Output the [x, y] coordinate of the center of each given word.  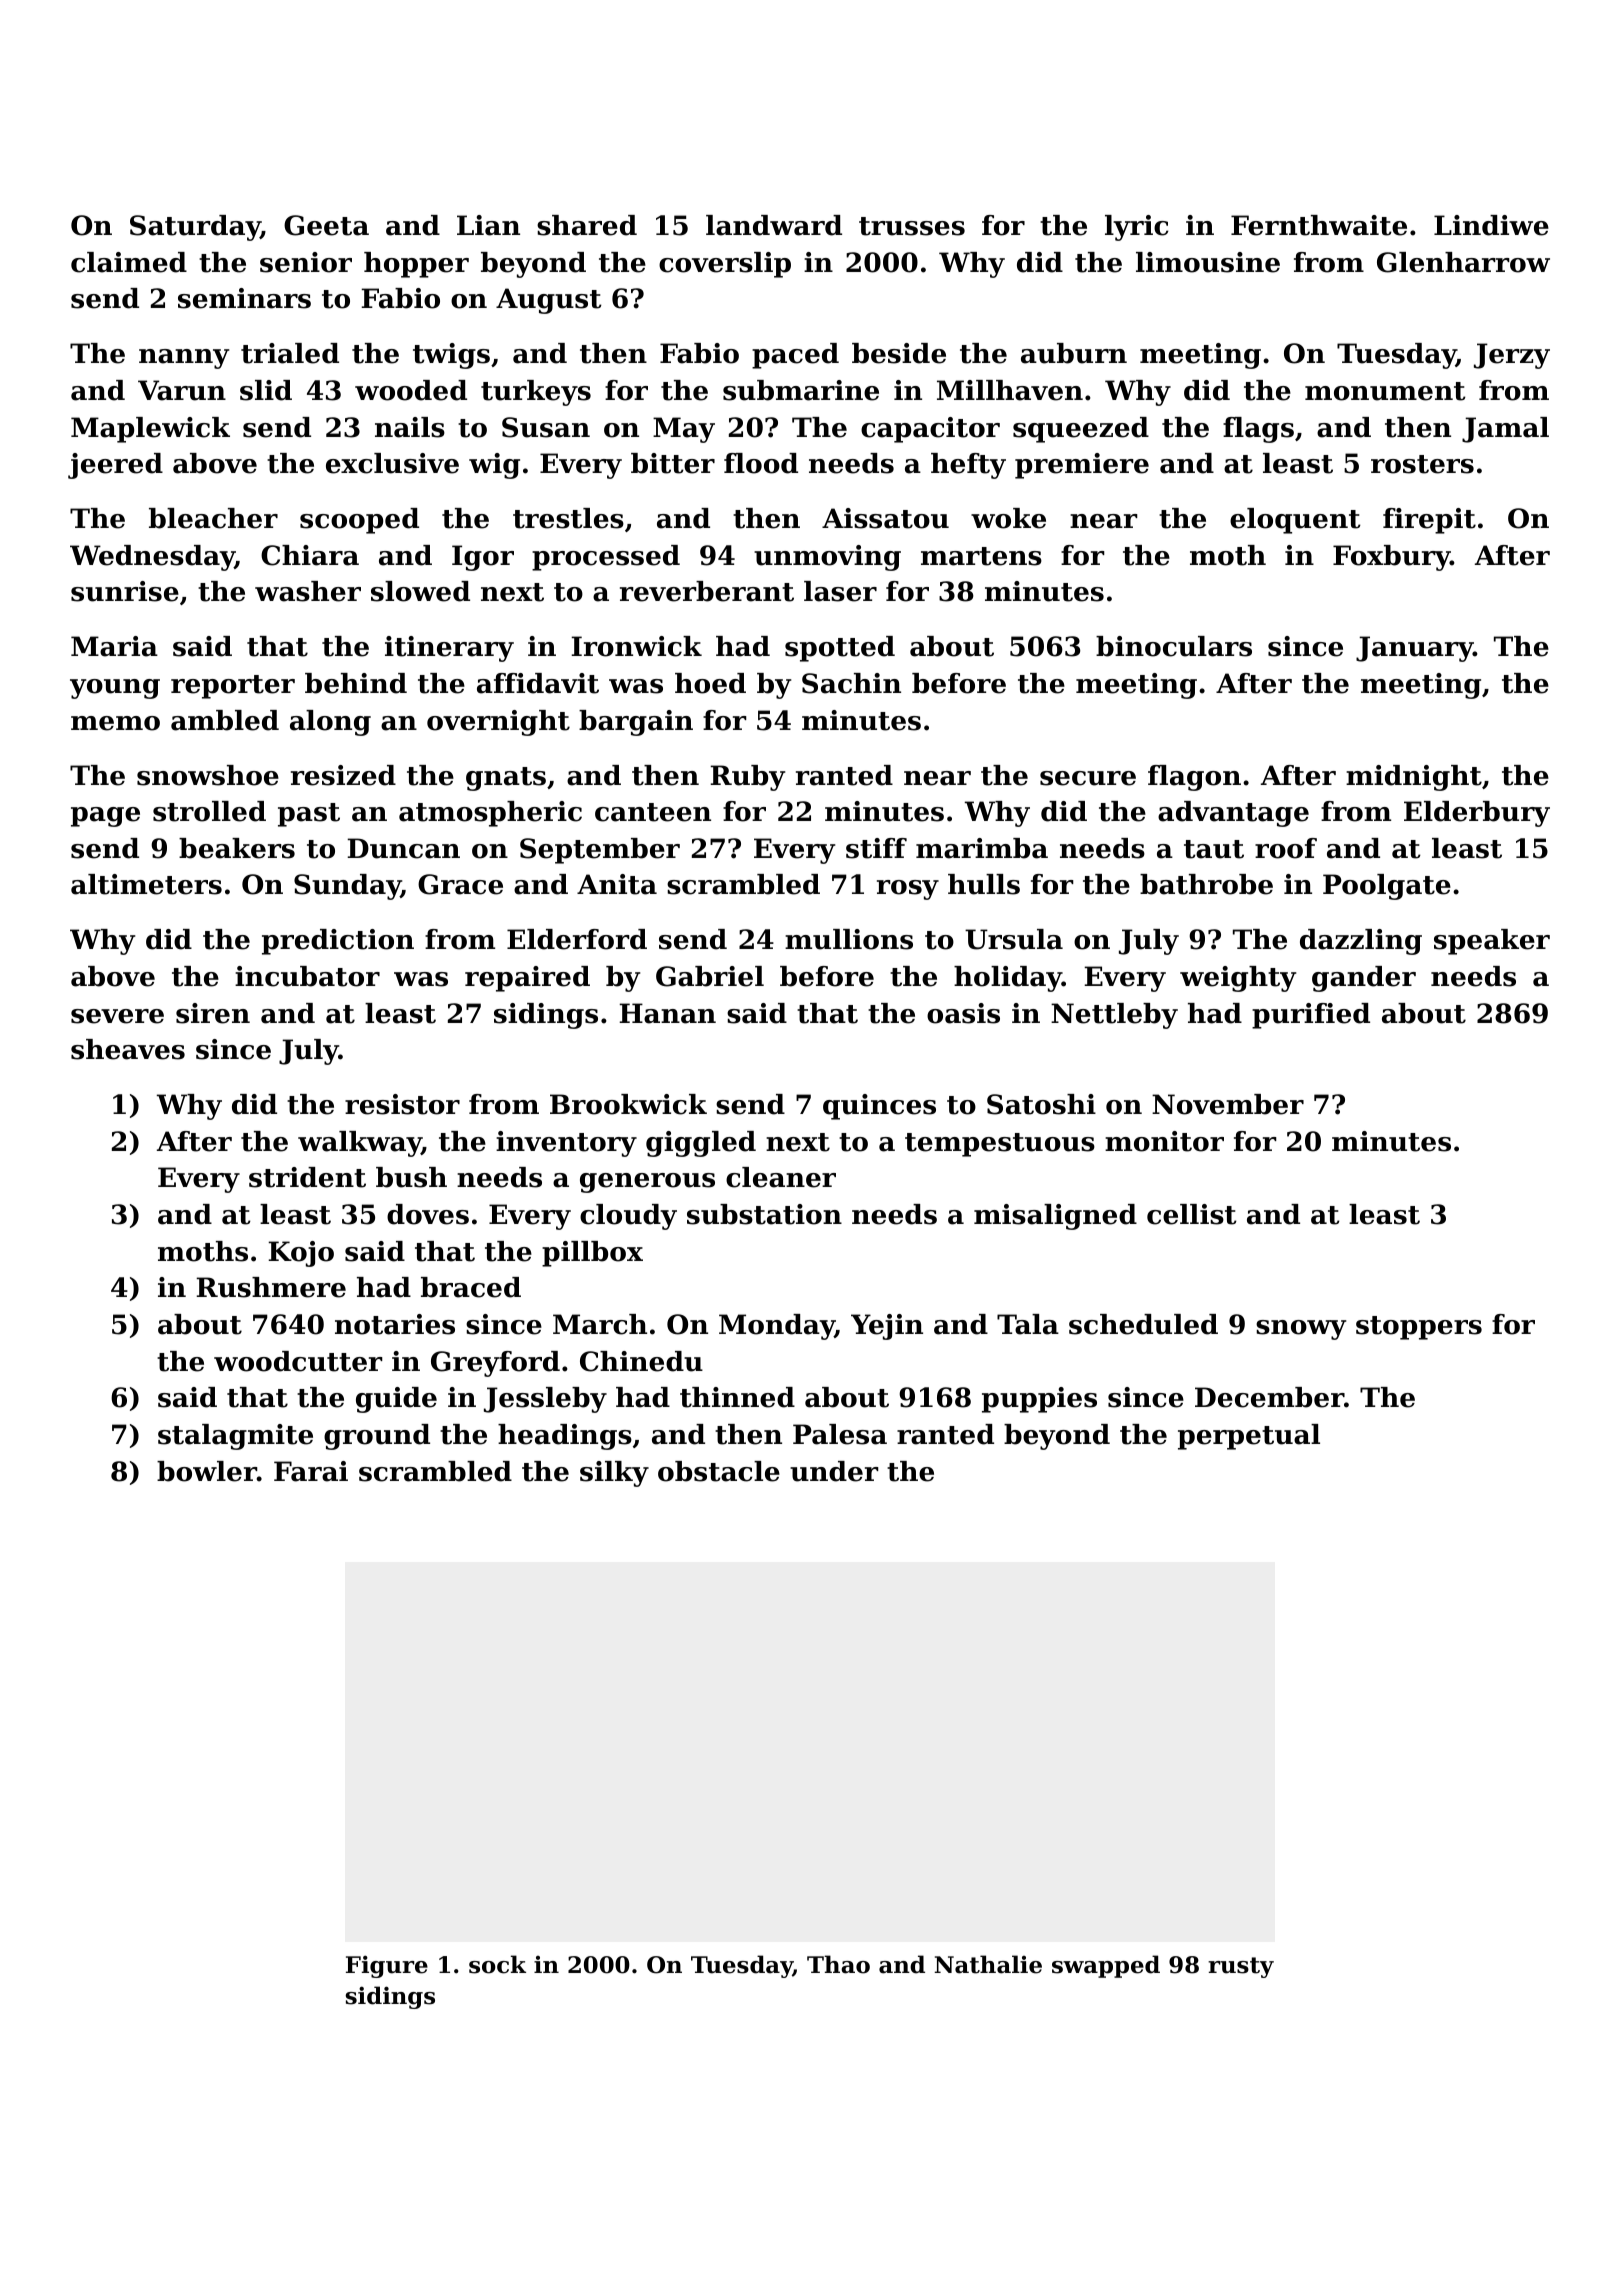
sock [497, 1964]
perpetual [1249, 1437]
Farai [311, 1471]
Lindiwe [1491, 225]
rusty [1241, 1967]
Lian [488, 225]
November [1228, 1104]
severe [117, 1016]
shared [587, 225]
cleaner [781, 1177]
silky [614, 1474]
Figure [387, 1966]
